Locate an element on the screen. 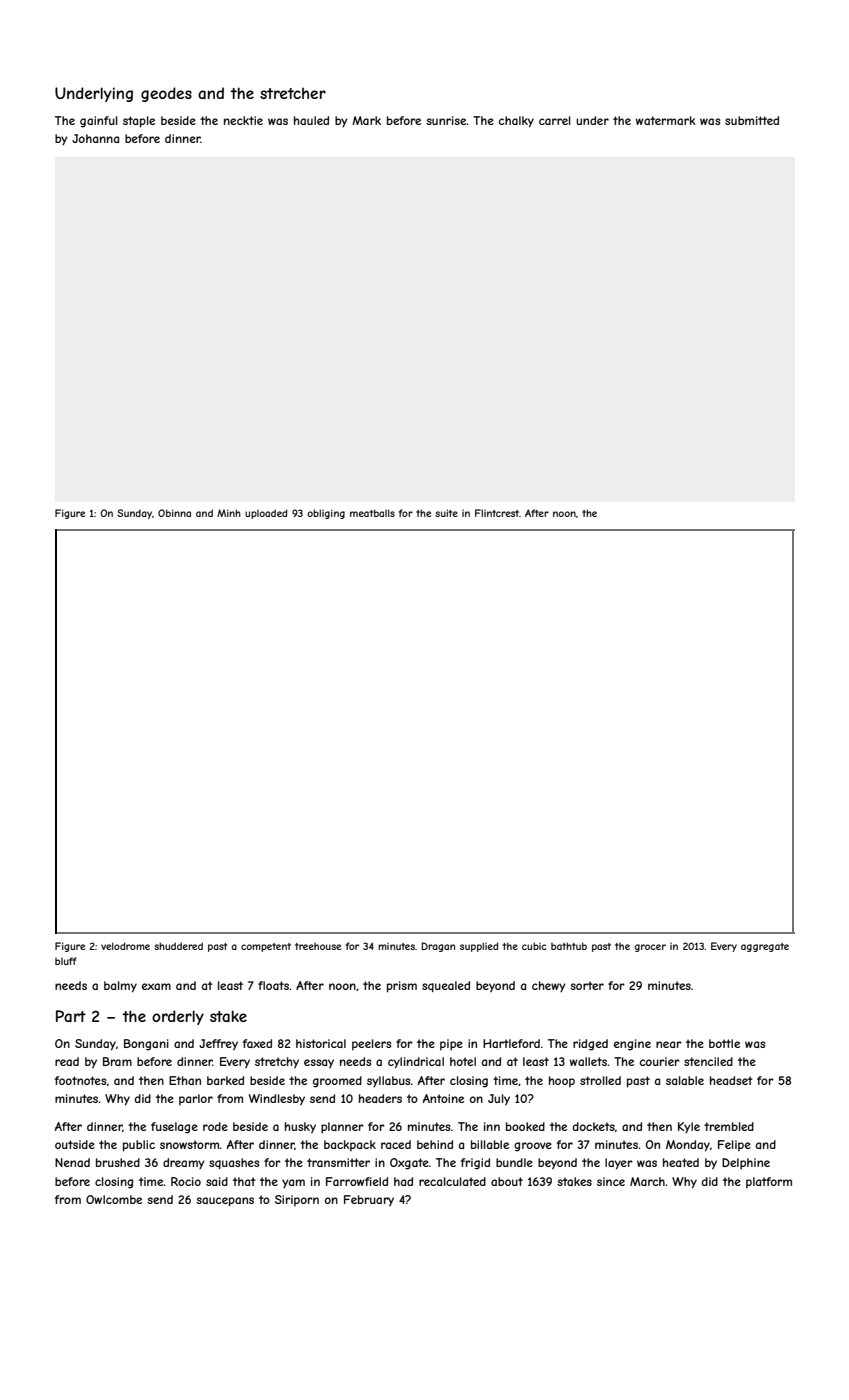 This screenshot has height=1400, width=849. sunrise is located at coordinates (446, 120).
